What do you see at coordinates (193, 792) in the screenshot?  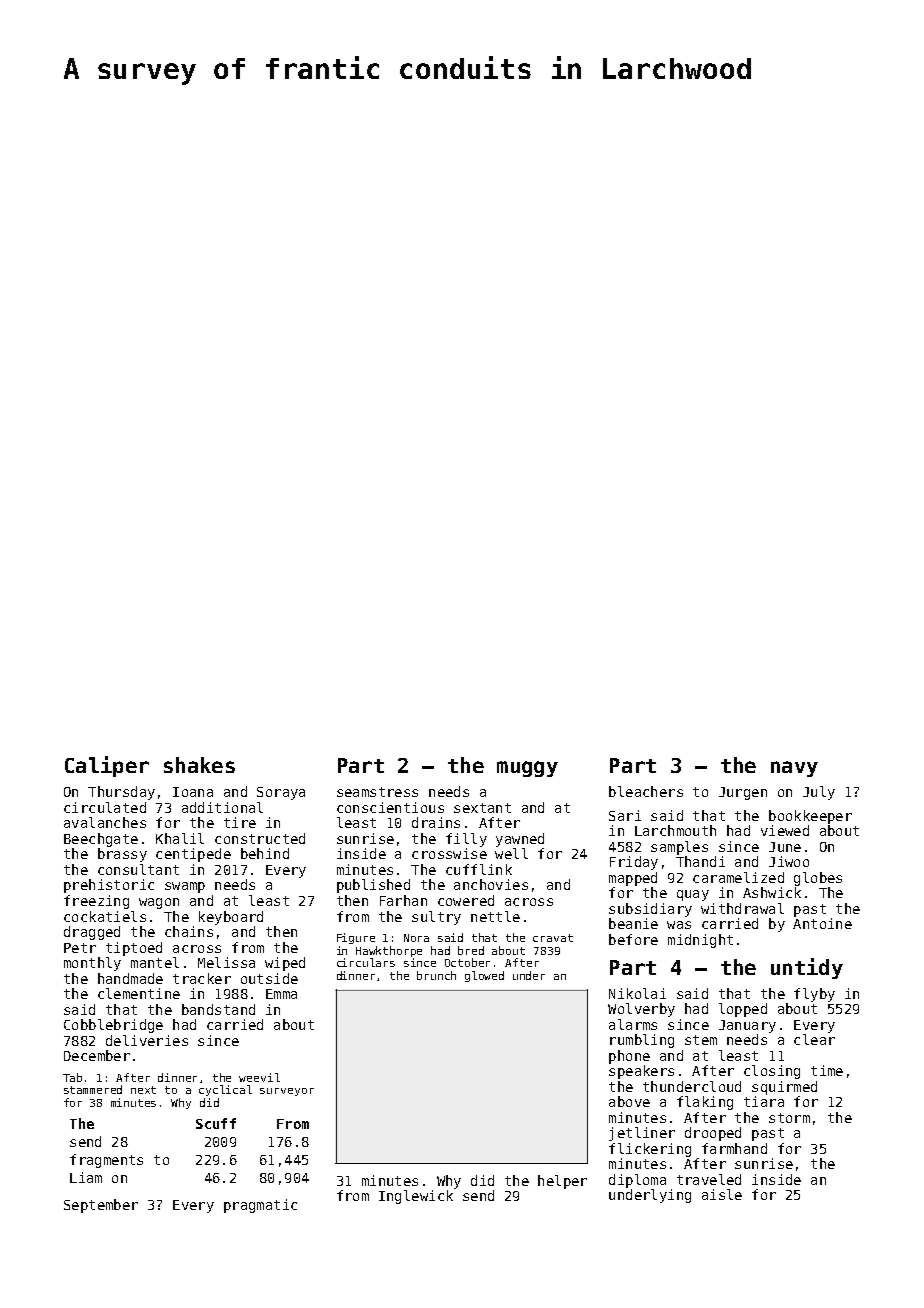 I see `Ioana` at bounding box center [193, 792].
